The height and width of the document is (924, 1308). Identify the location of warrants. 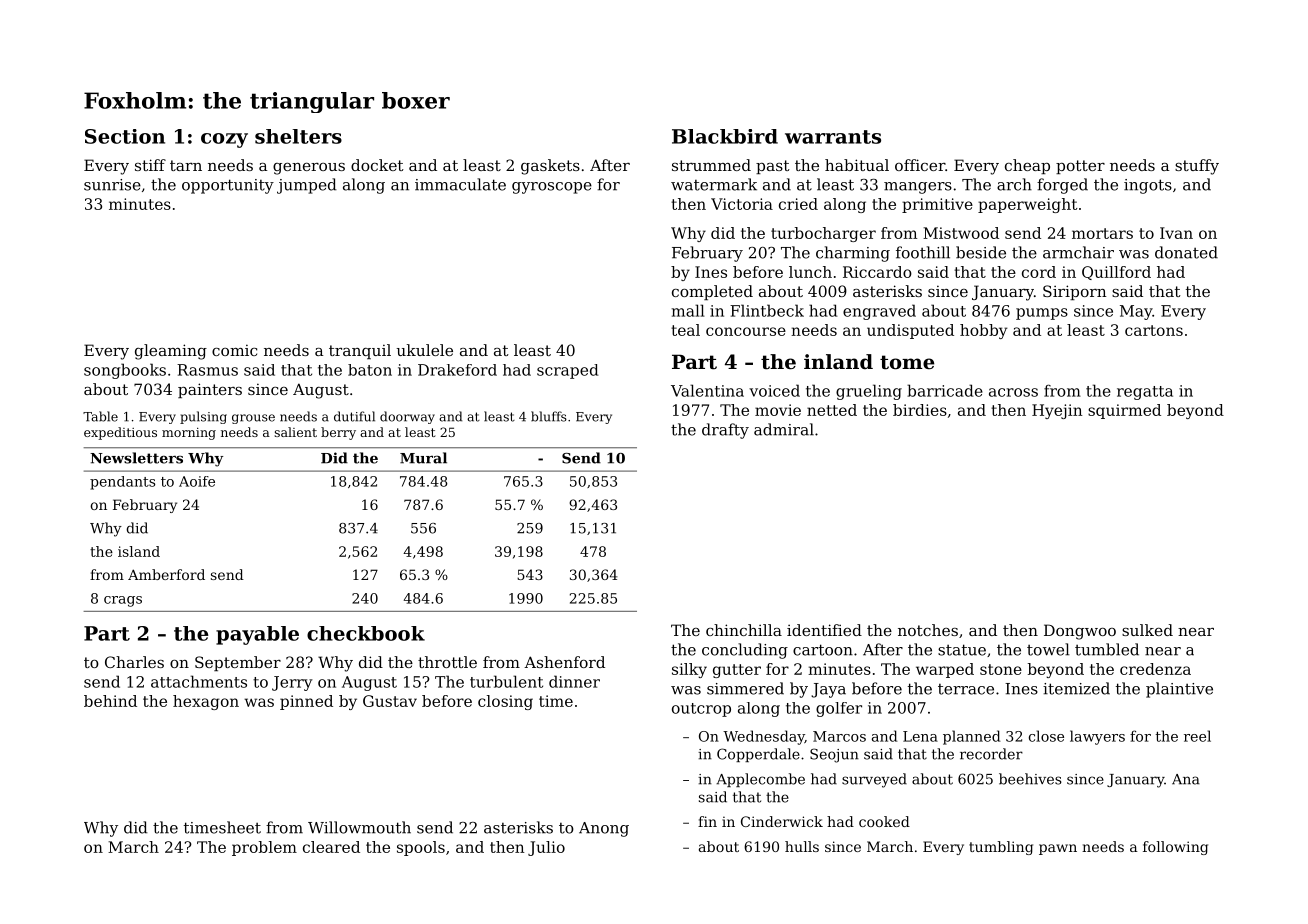
(833, 137).
